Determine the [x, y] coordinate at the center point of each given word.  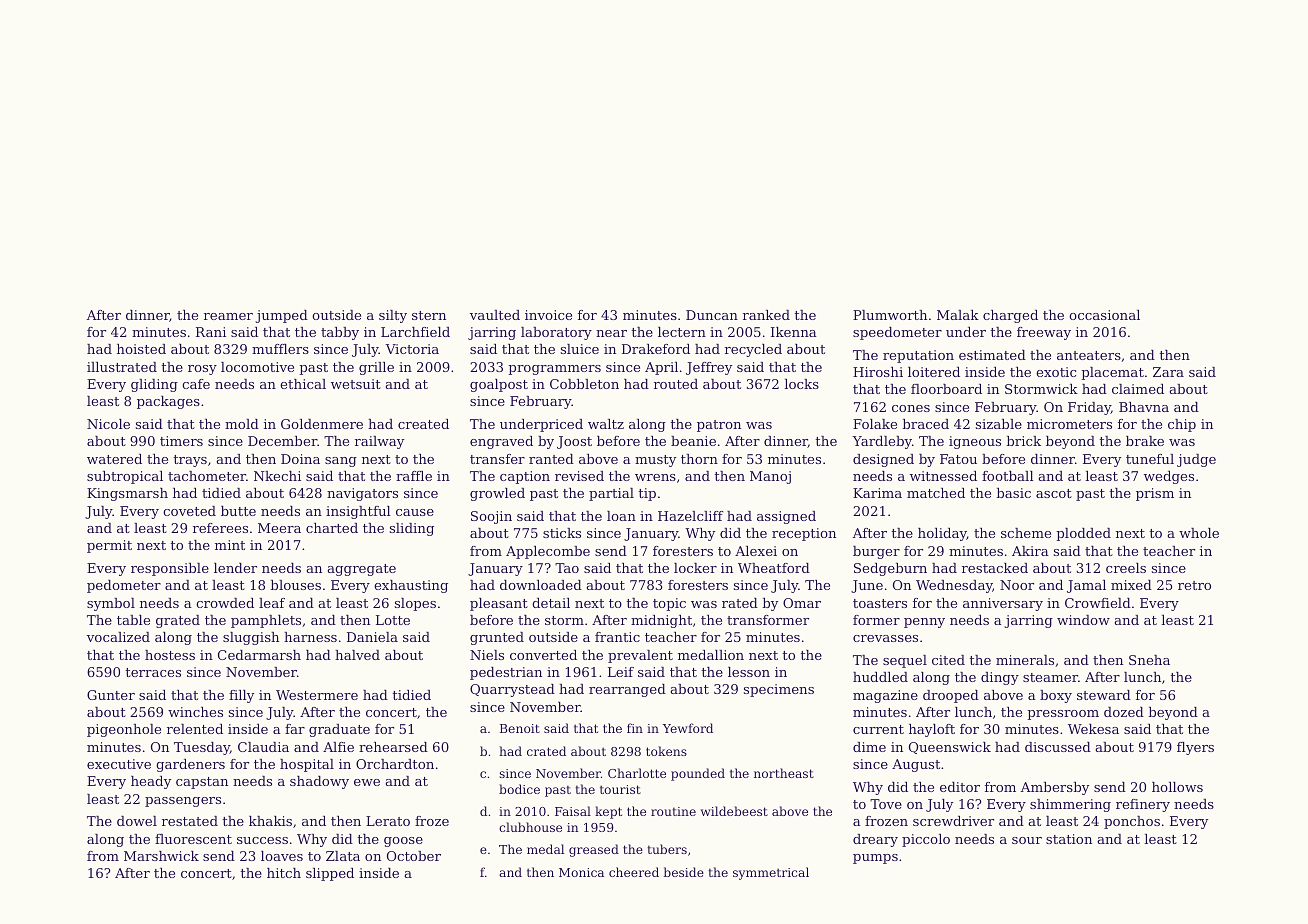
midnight [661, 621]
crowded [225, 603]
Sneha [1149, 660]
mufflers [280, 349]
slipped [330, 874]
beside [683, 872]
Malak [958, 315]
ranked [766, 315]
